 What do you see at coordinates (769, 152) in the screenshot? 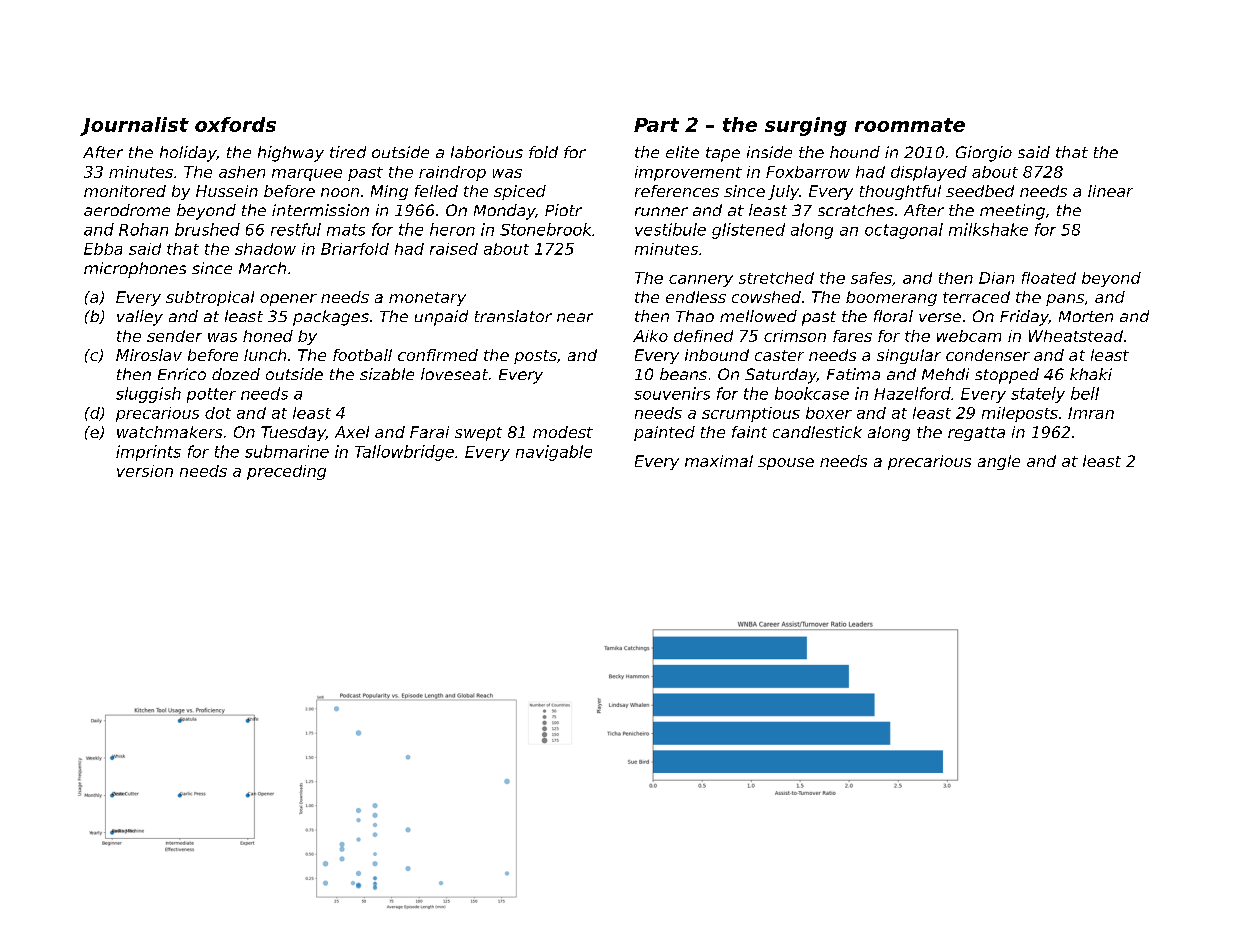
I see `inside` at bounding box center [769, 152].
